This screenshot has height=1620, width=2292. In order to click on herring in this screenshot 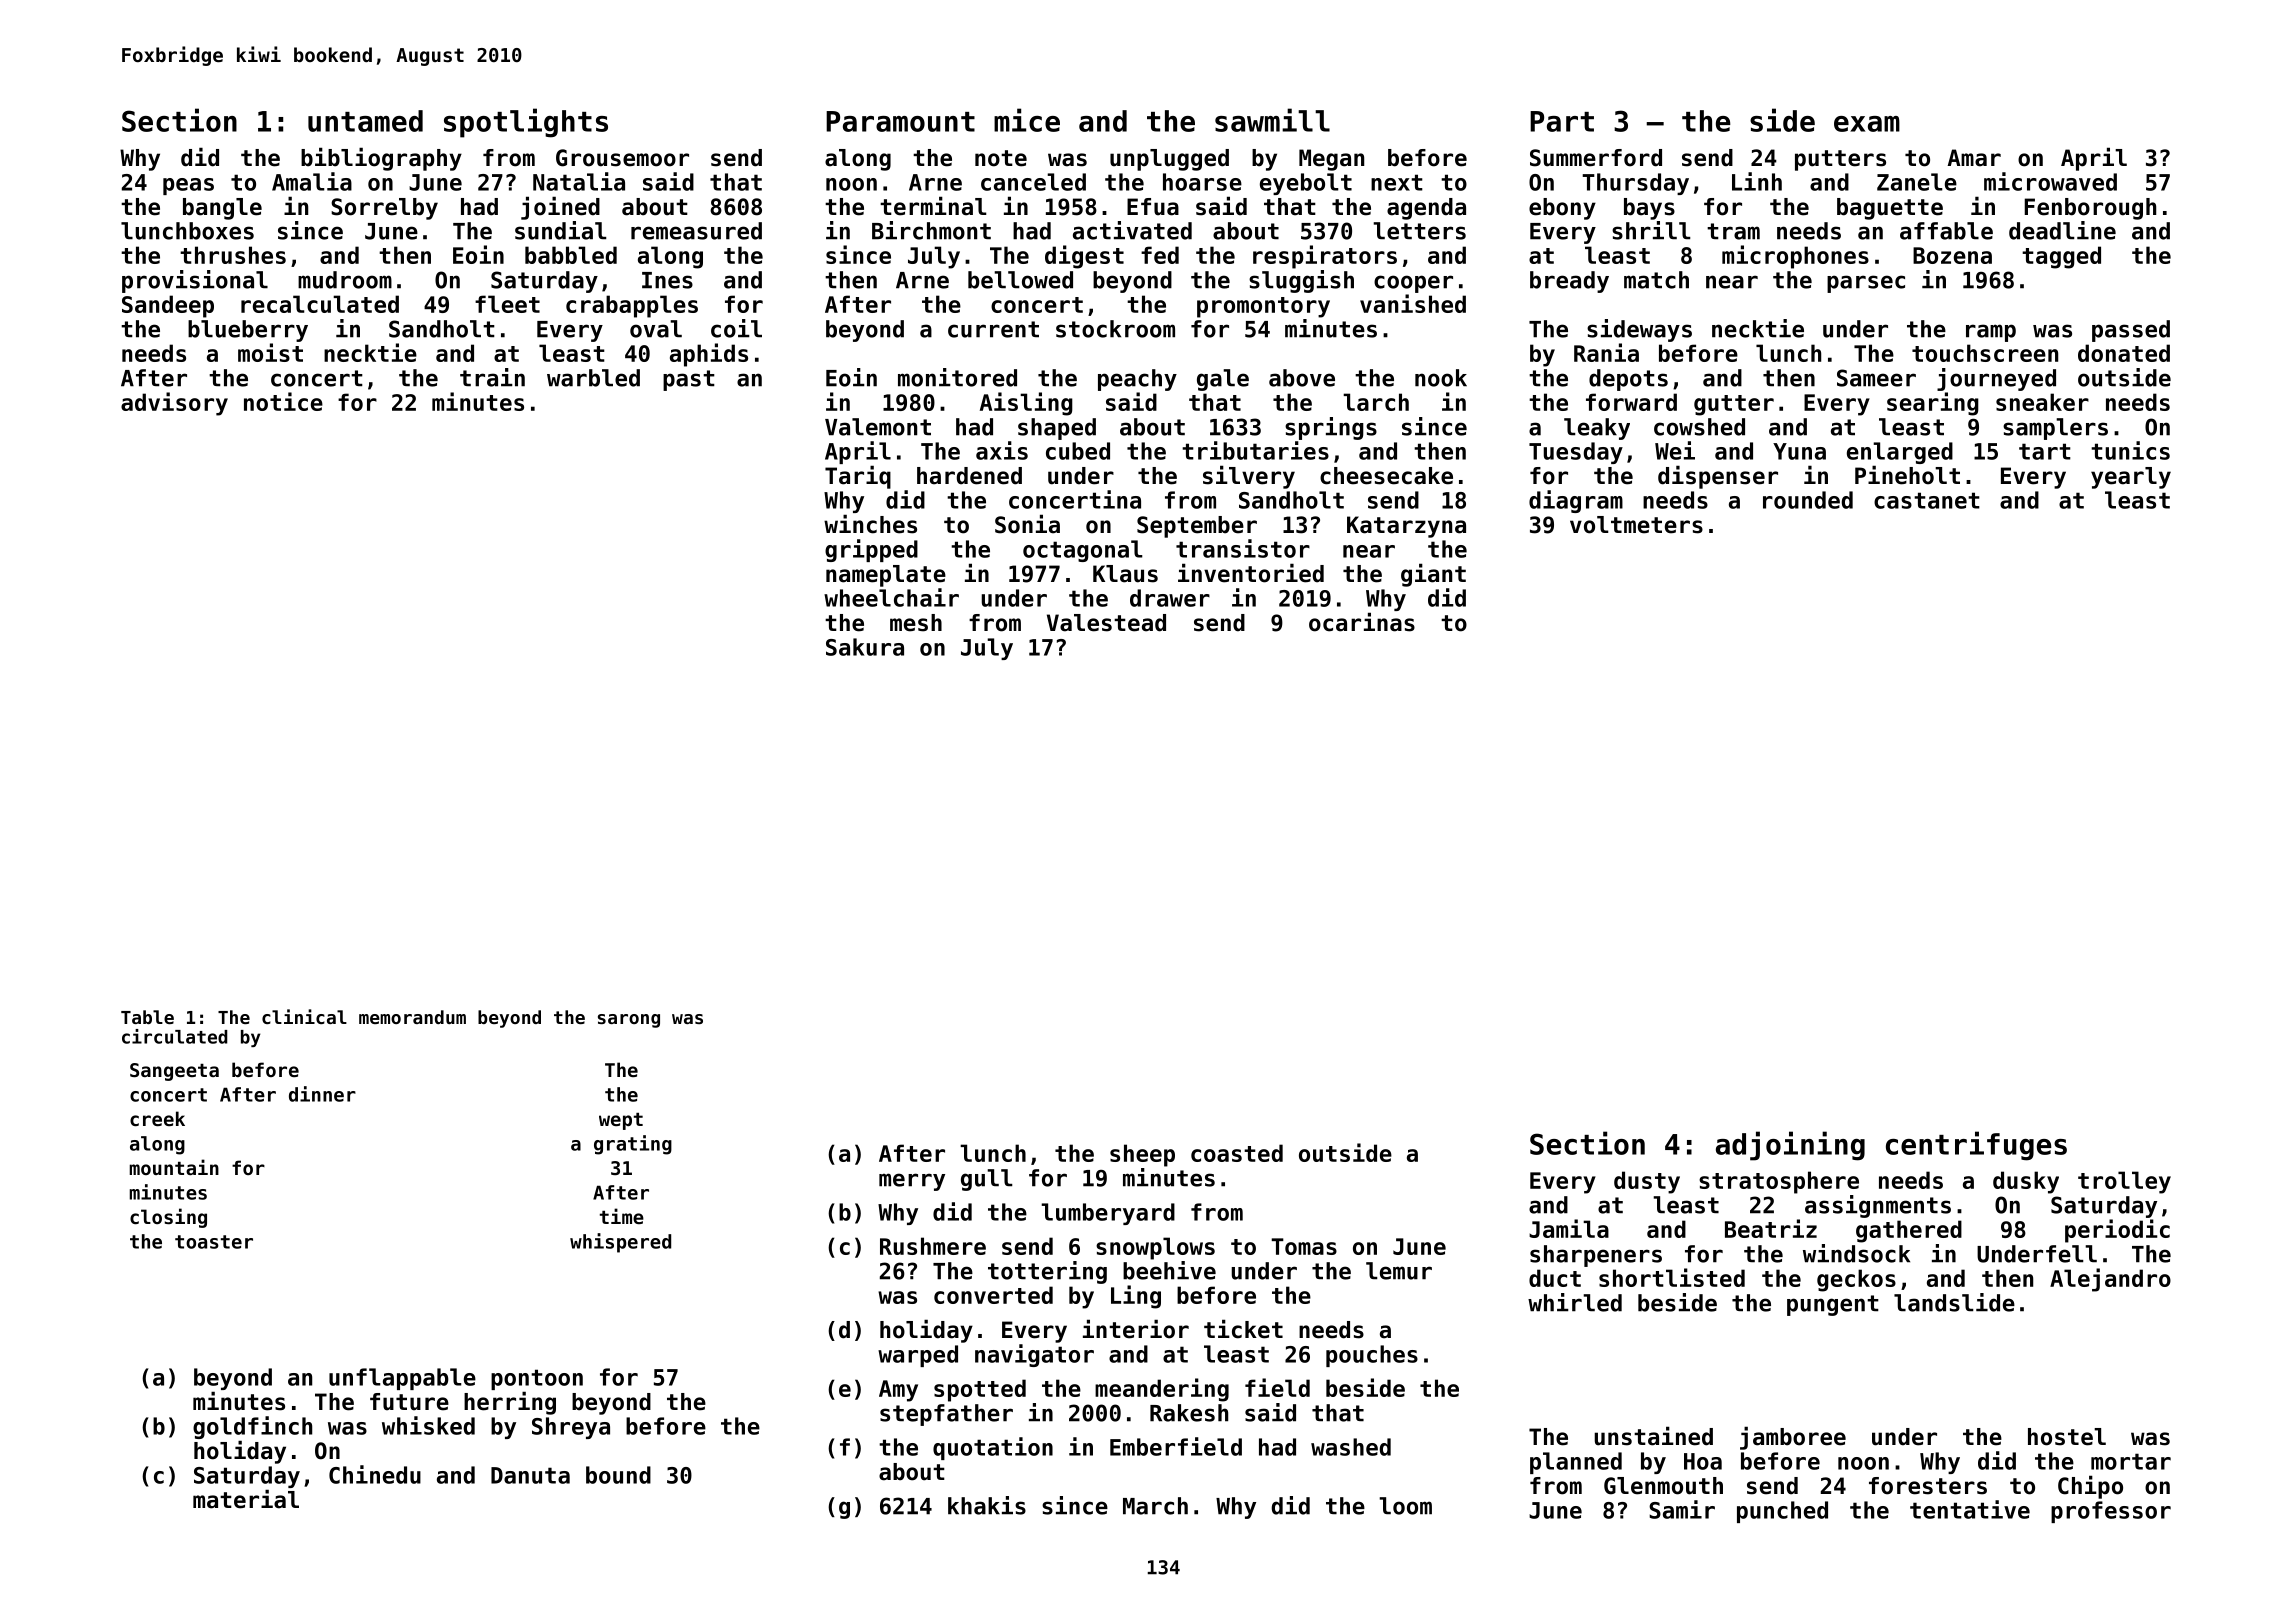, I will do `click(510, 1403)`.
